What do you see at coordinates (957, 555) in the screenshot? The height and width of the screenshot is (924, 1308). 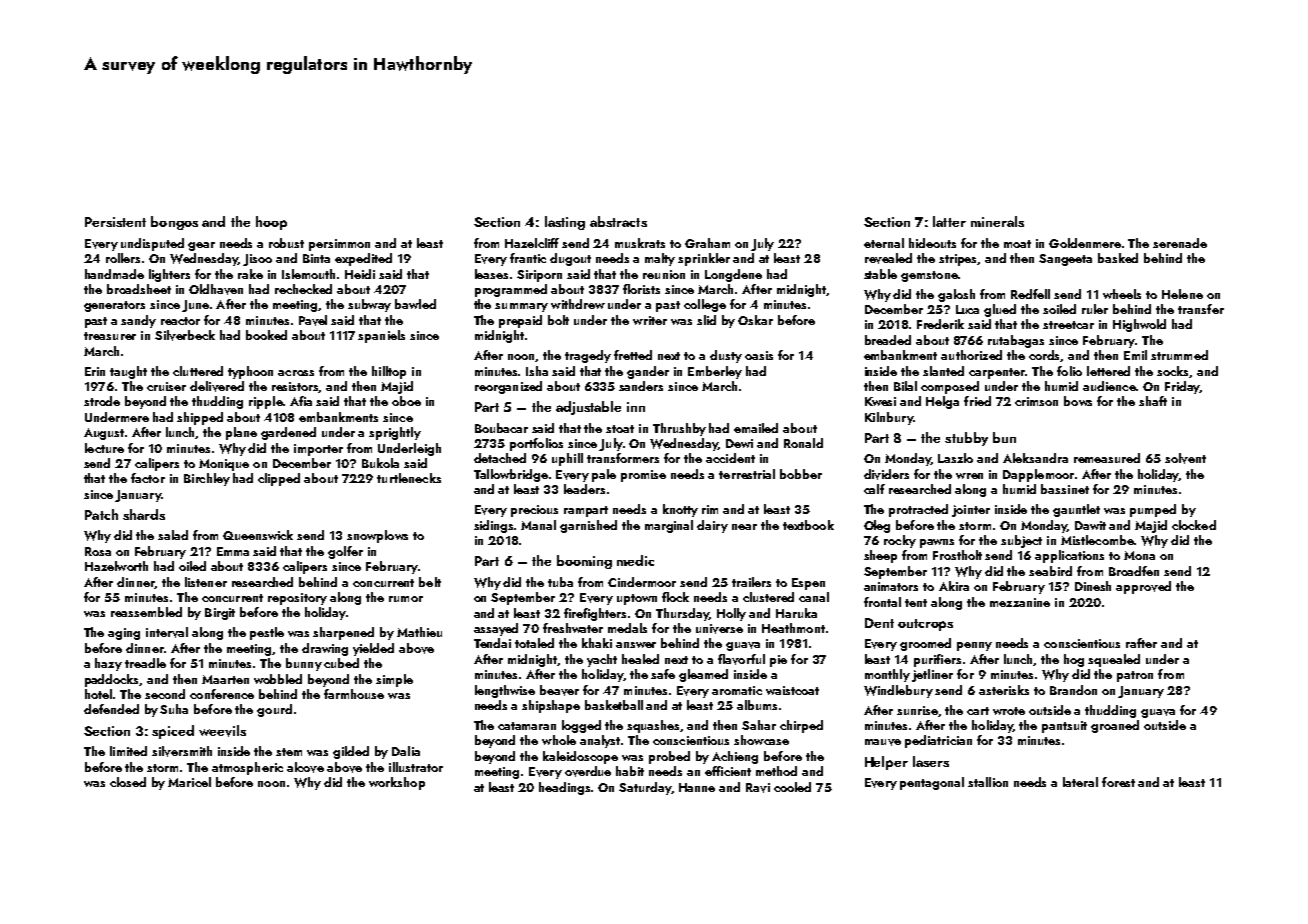 I see `Frostholt` at bounding box center [957, 555].
